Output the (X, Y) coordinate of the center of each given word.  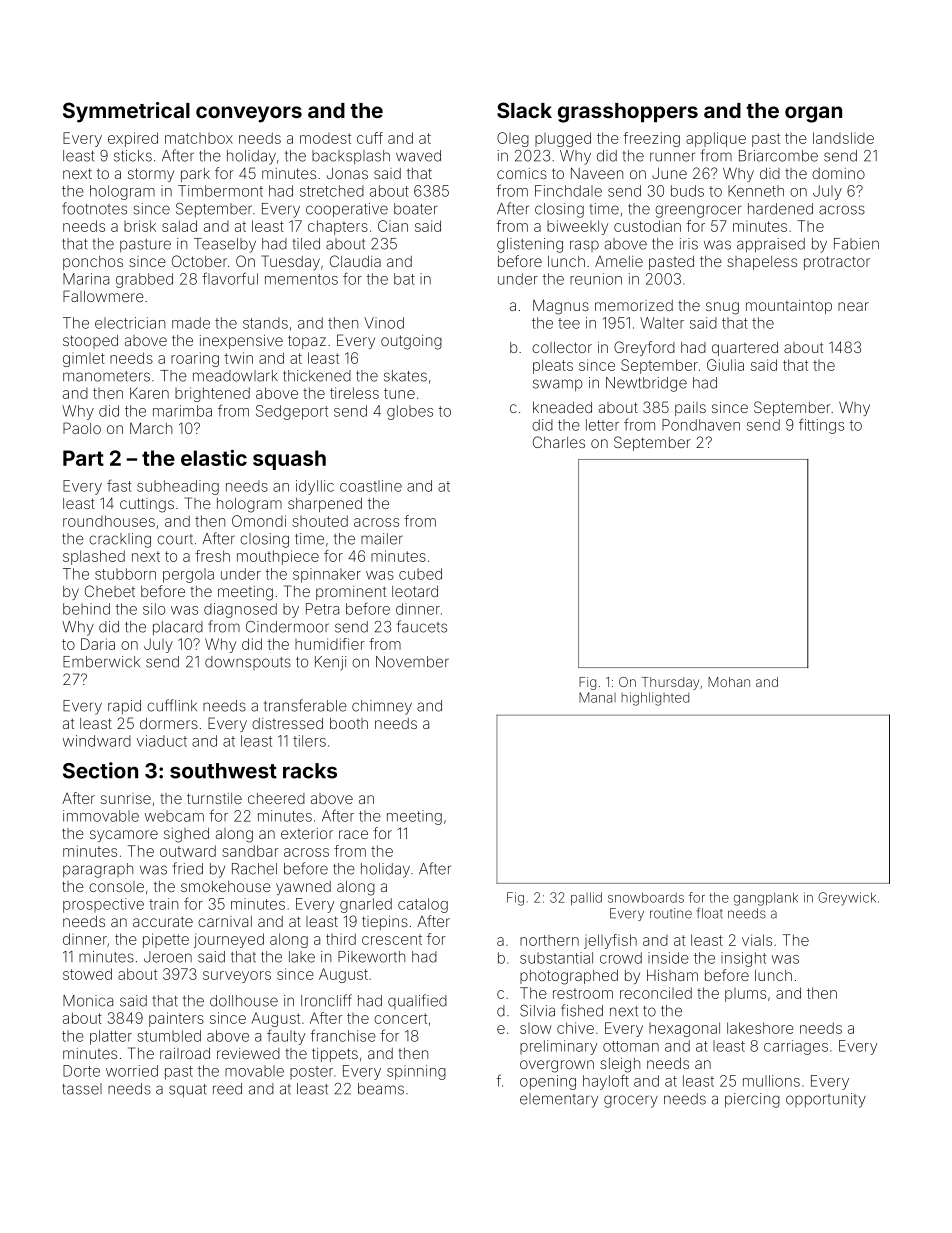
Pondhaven (701, 425)
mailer (382, 539)
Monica (88, 1001)
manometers (106, 376)
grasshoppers (628, 113)
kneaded (562, 407)
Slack (524, 110)
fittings (821, 426)
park (195, 175)
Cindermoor (287, 627)
